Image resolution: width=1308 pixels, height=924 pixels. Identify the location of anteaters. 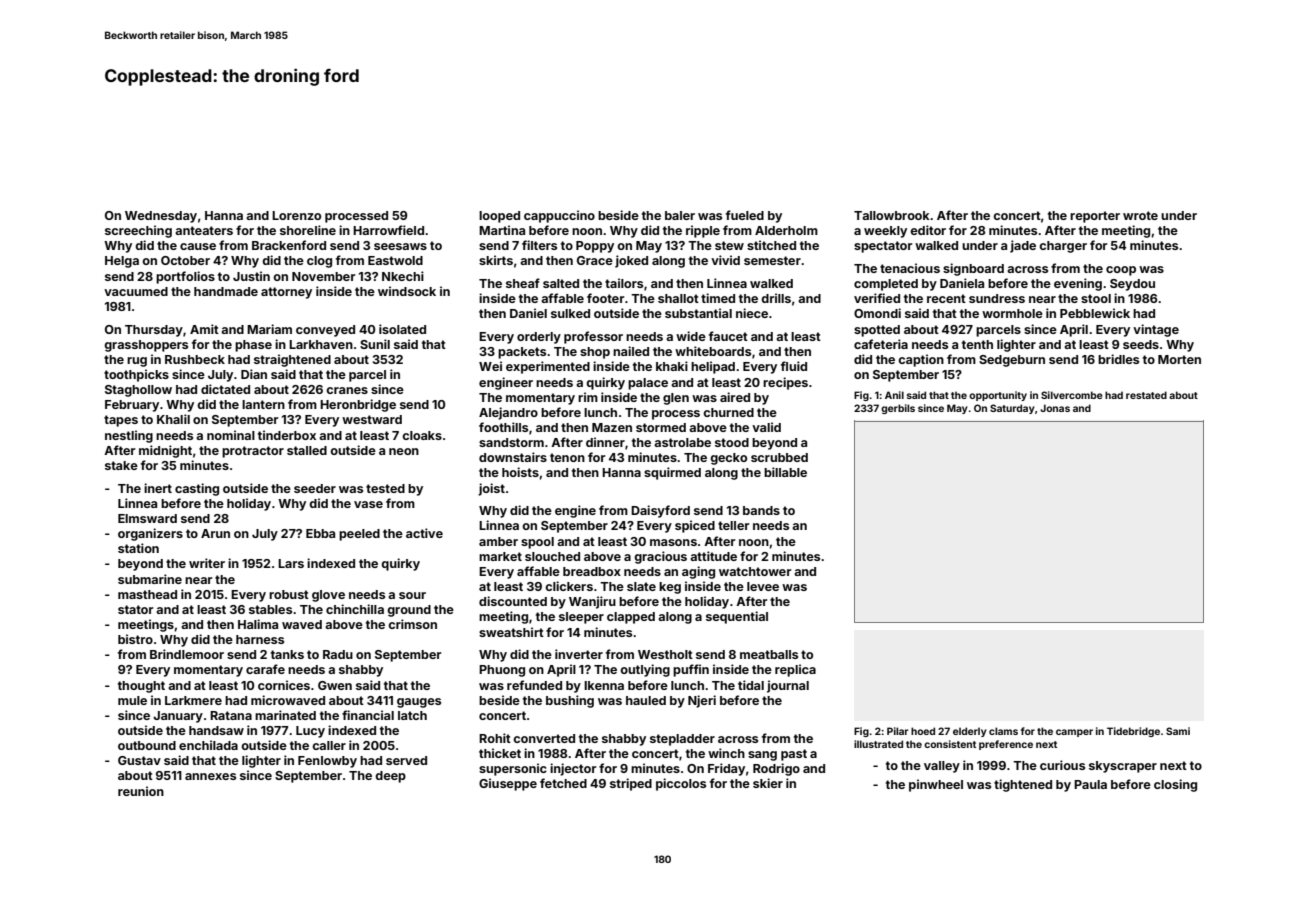
(204, 230).
